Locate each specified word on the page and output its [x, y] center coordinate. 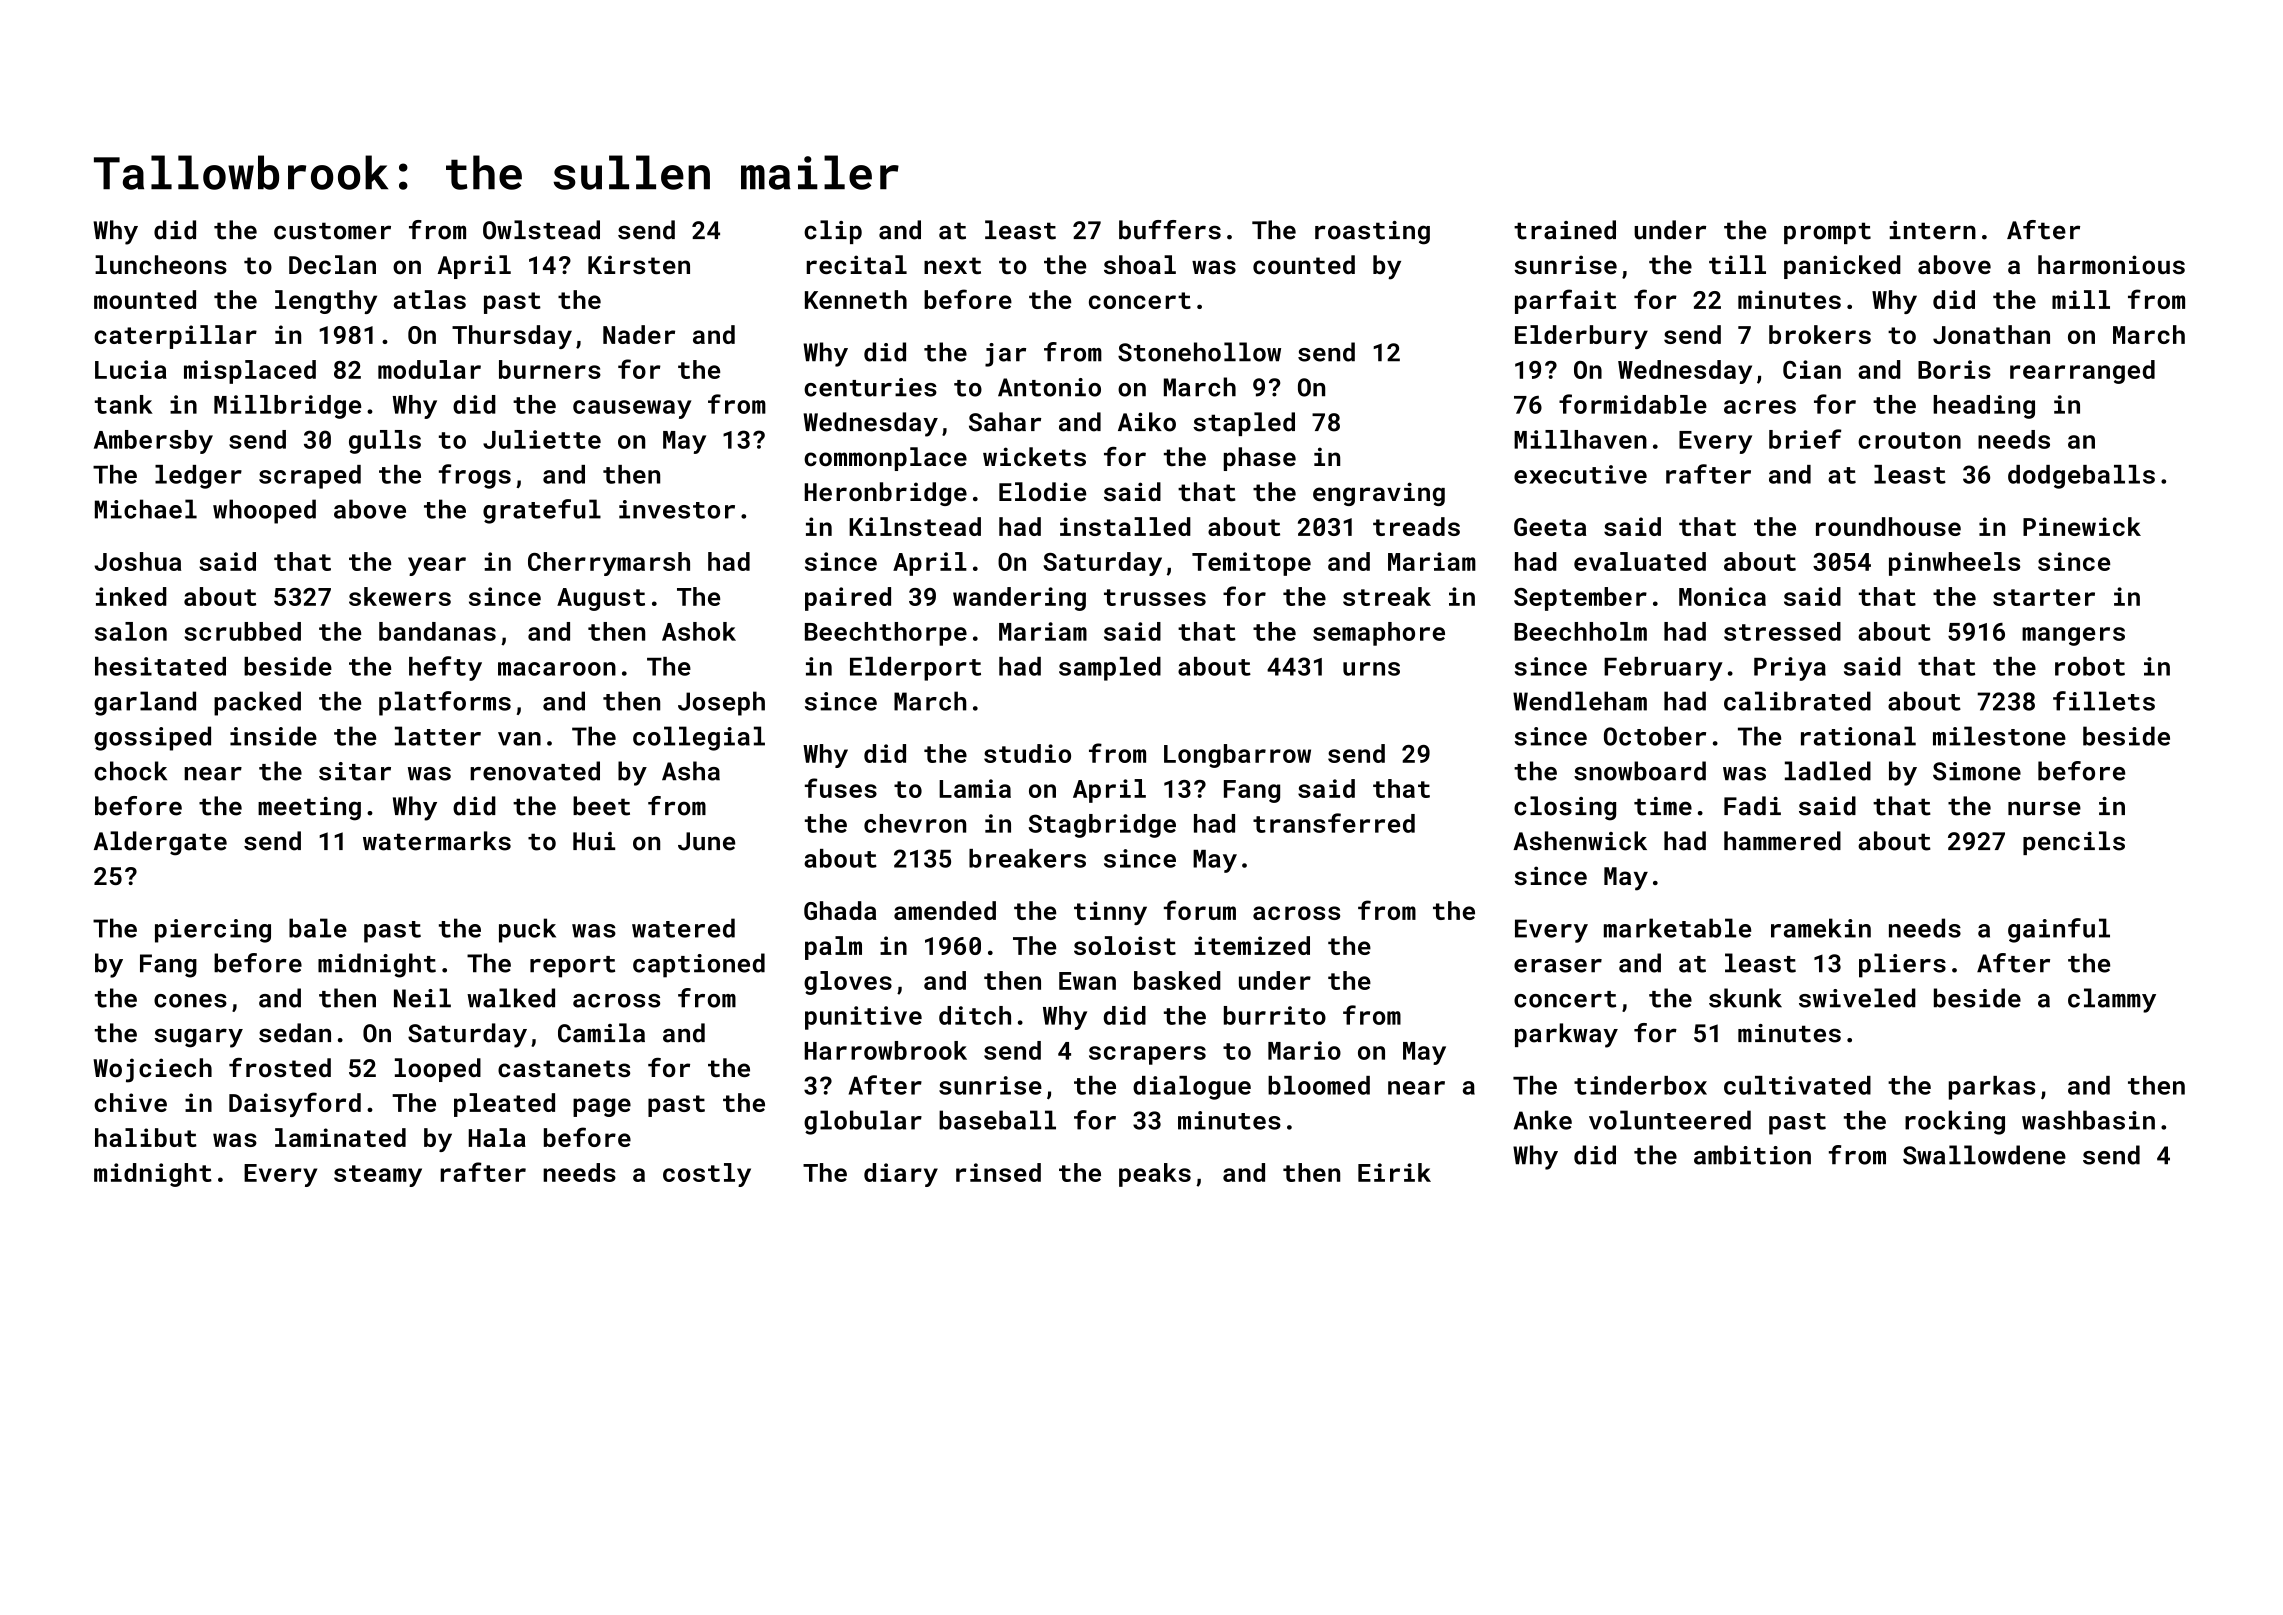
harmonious [2111, 264]
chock [130, 771]
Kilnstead [915, 526]
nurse [2044, 808]
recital [856, 264]
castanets [564, 1068]
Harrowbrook [886, 1050]
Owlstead [541, 230]
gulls [385, 442]
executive [1580, 474]
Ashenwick [1580, 841]
